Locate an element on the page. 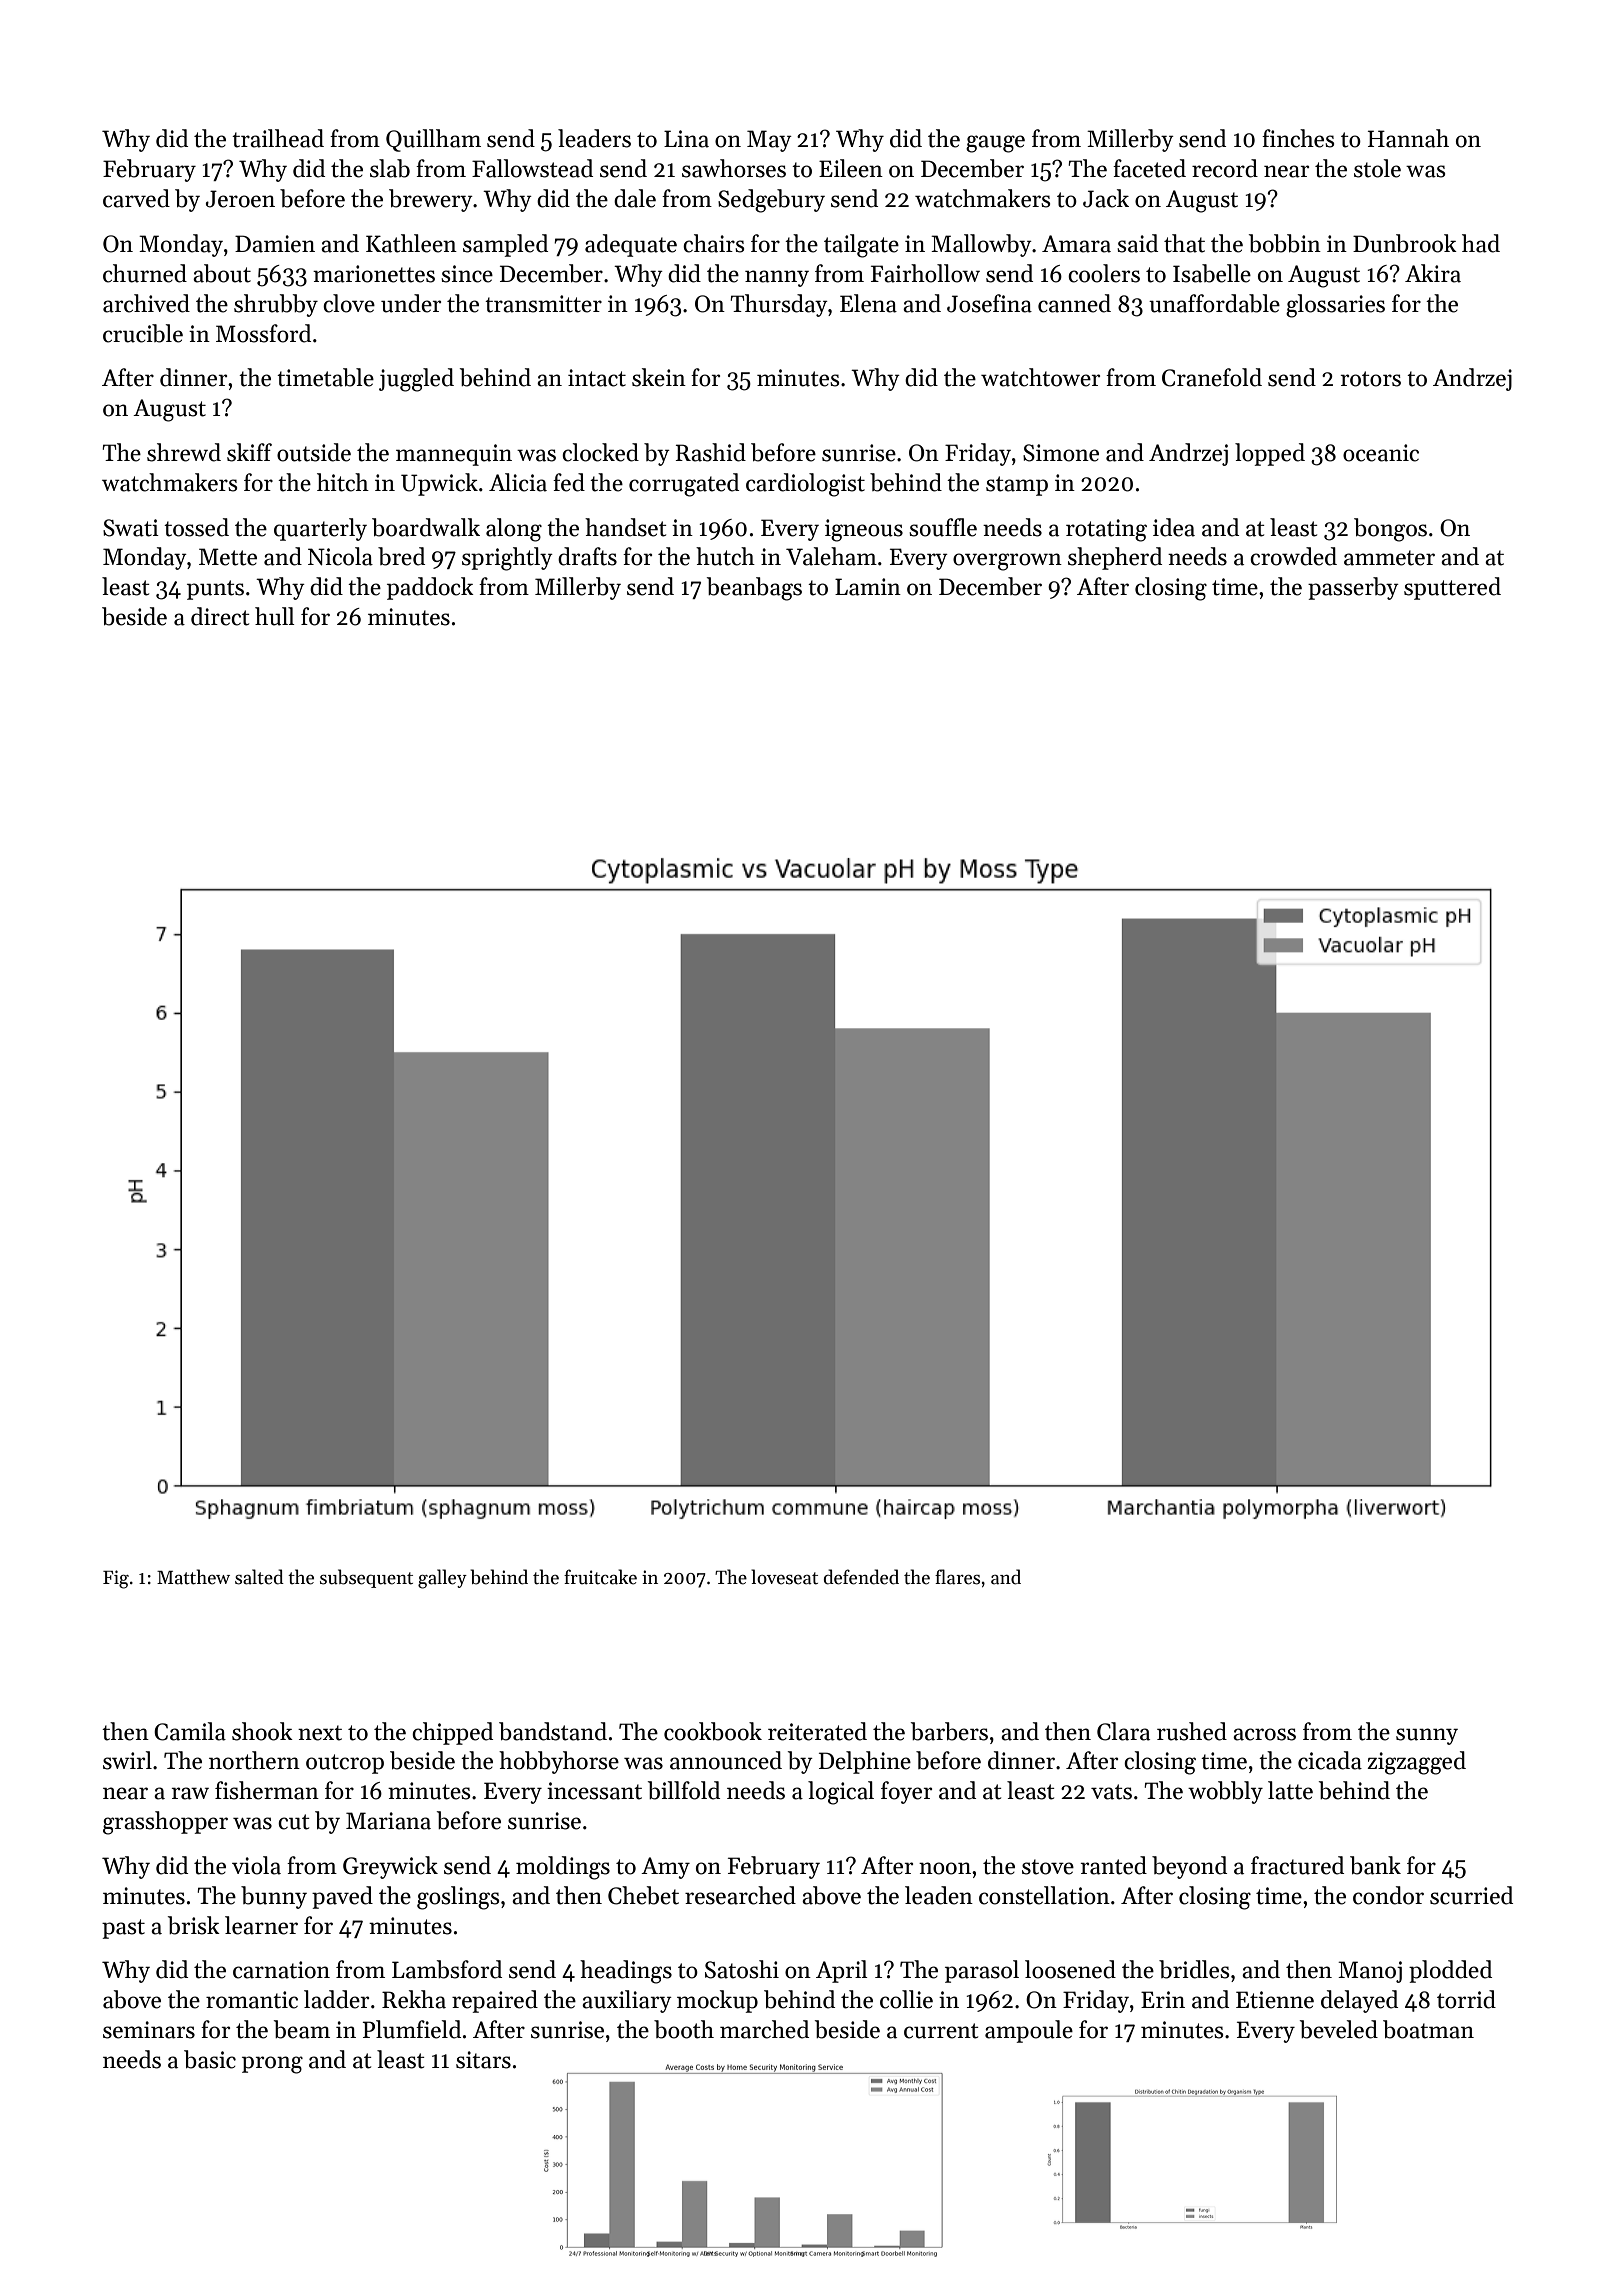  Lina is located at coordinates (686, 139).
